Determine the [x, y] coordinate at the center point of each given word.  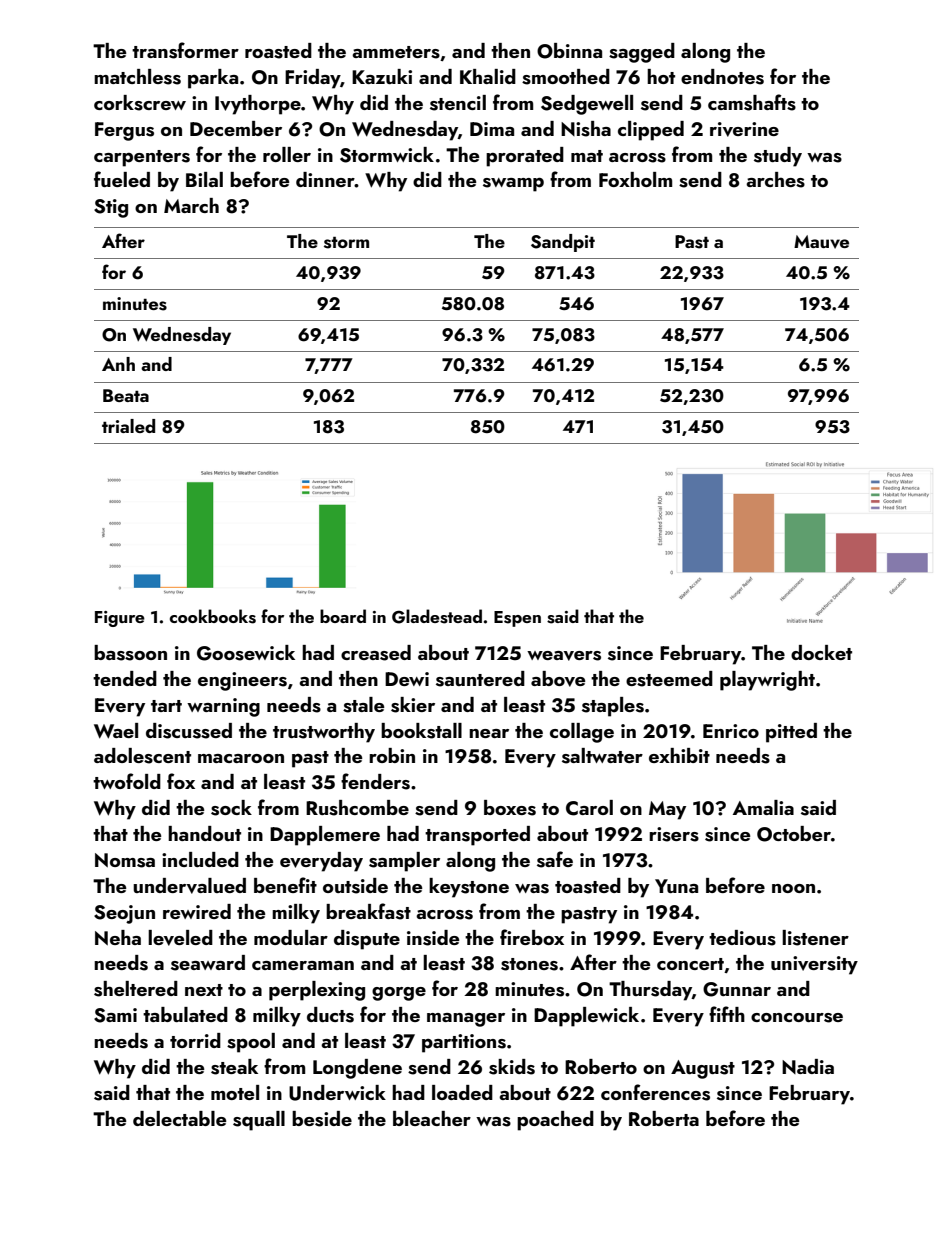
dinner [325, 179]
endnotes [722, 77]
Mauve [821, 242]
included [200, 859]
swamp [513, 185]
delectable [179, 1118]
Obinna [569, 51]
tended [125, 678]
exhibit [679, 755]
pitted [791, 733]
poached [555, 1121]
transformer [185, 50]
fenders [375, 781]
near [489, 733]
